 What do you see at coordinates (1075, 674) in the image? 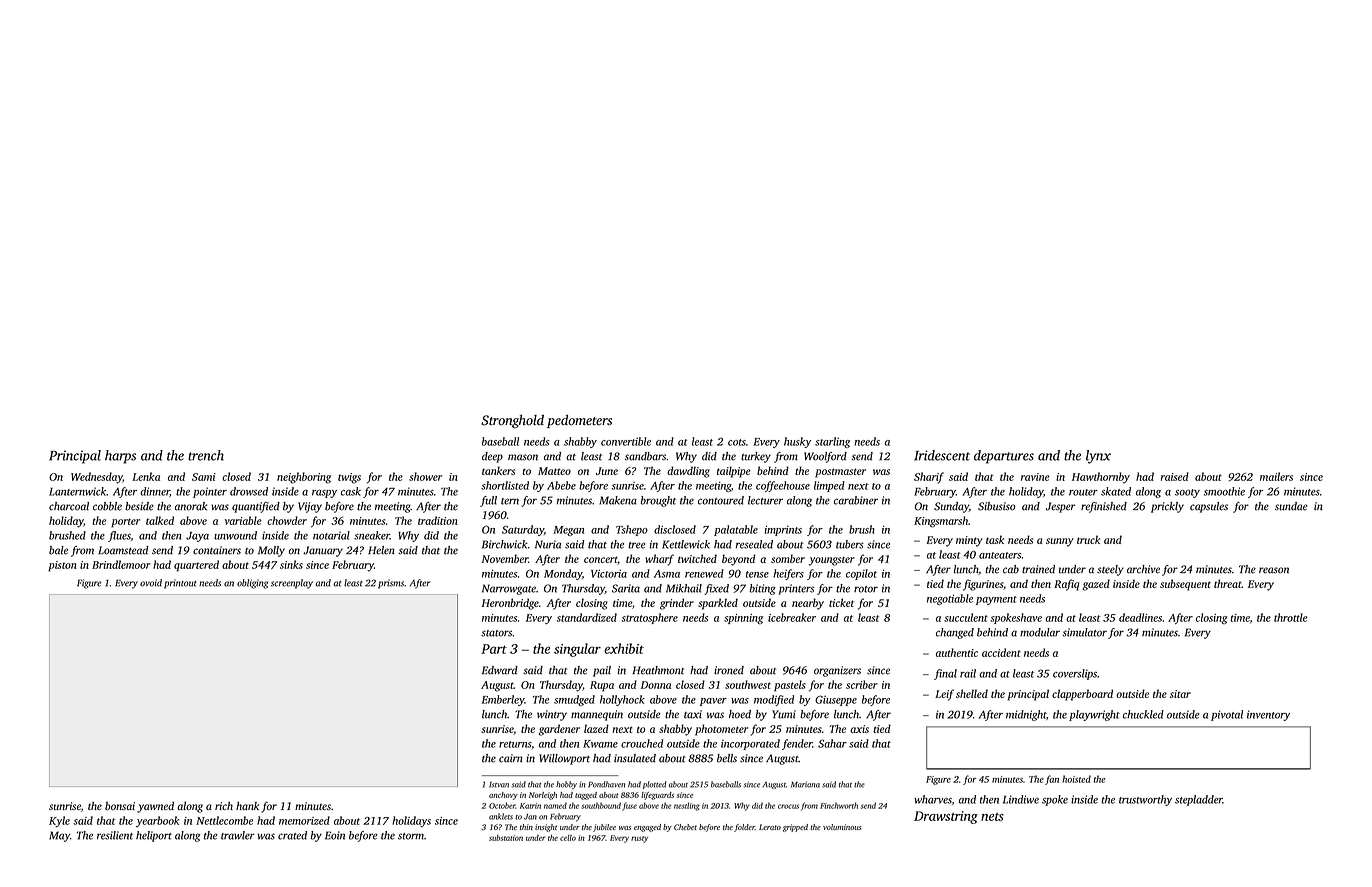
I see `coverslips` at bounding box center [1075, 674].
